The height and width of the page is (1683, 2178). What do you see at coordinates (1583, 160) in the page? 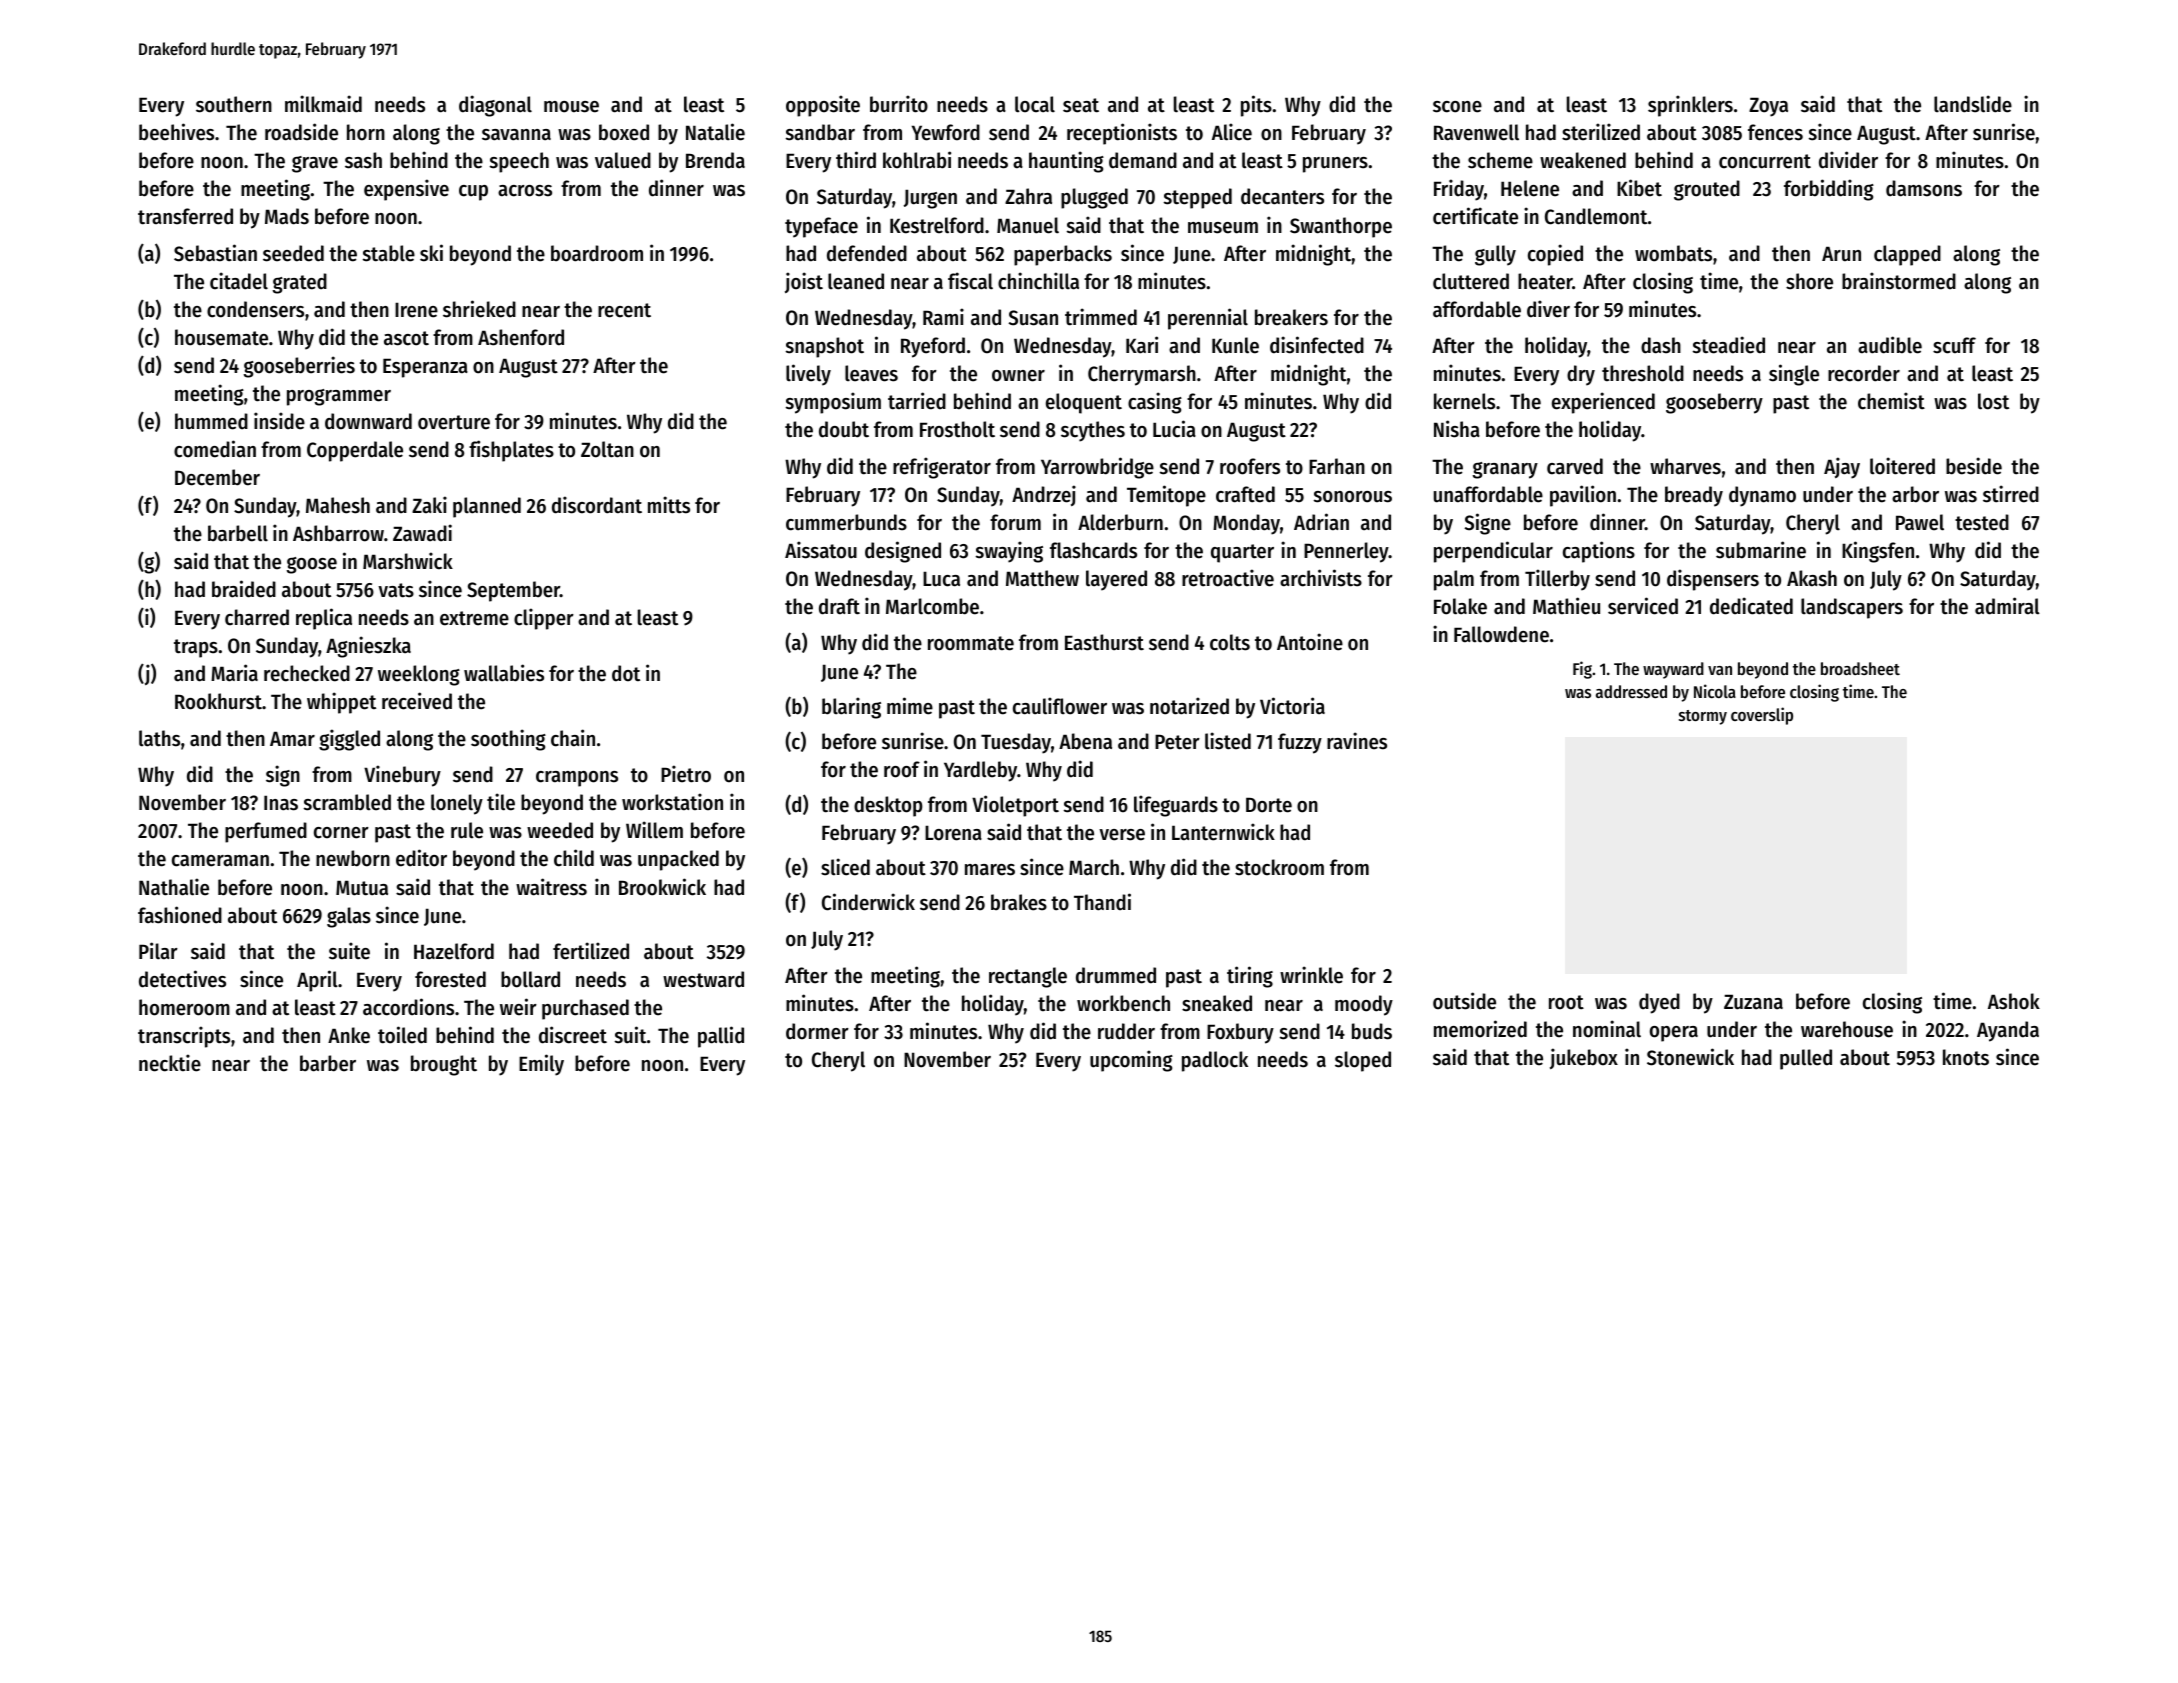
I see `weakened` at bounding box center [1583, 160].
